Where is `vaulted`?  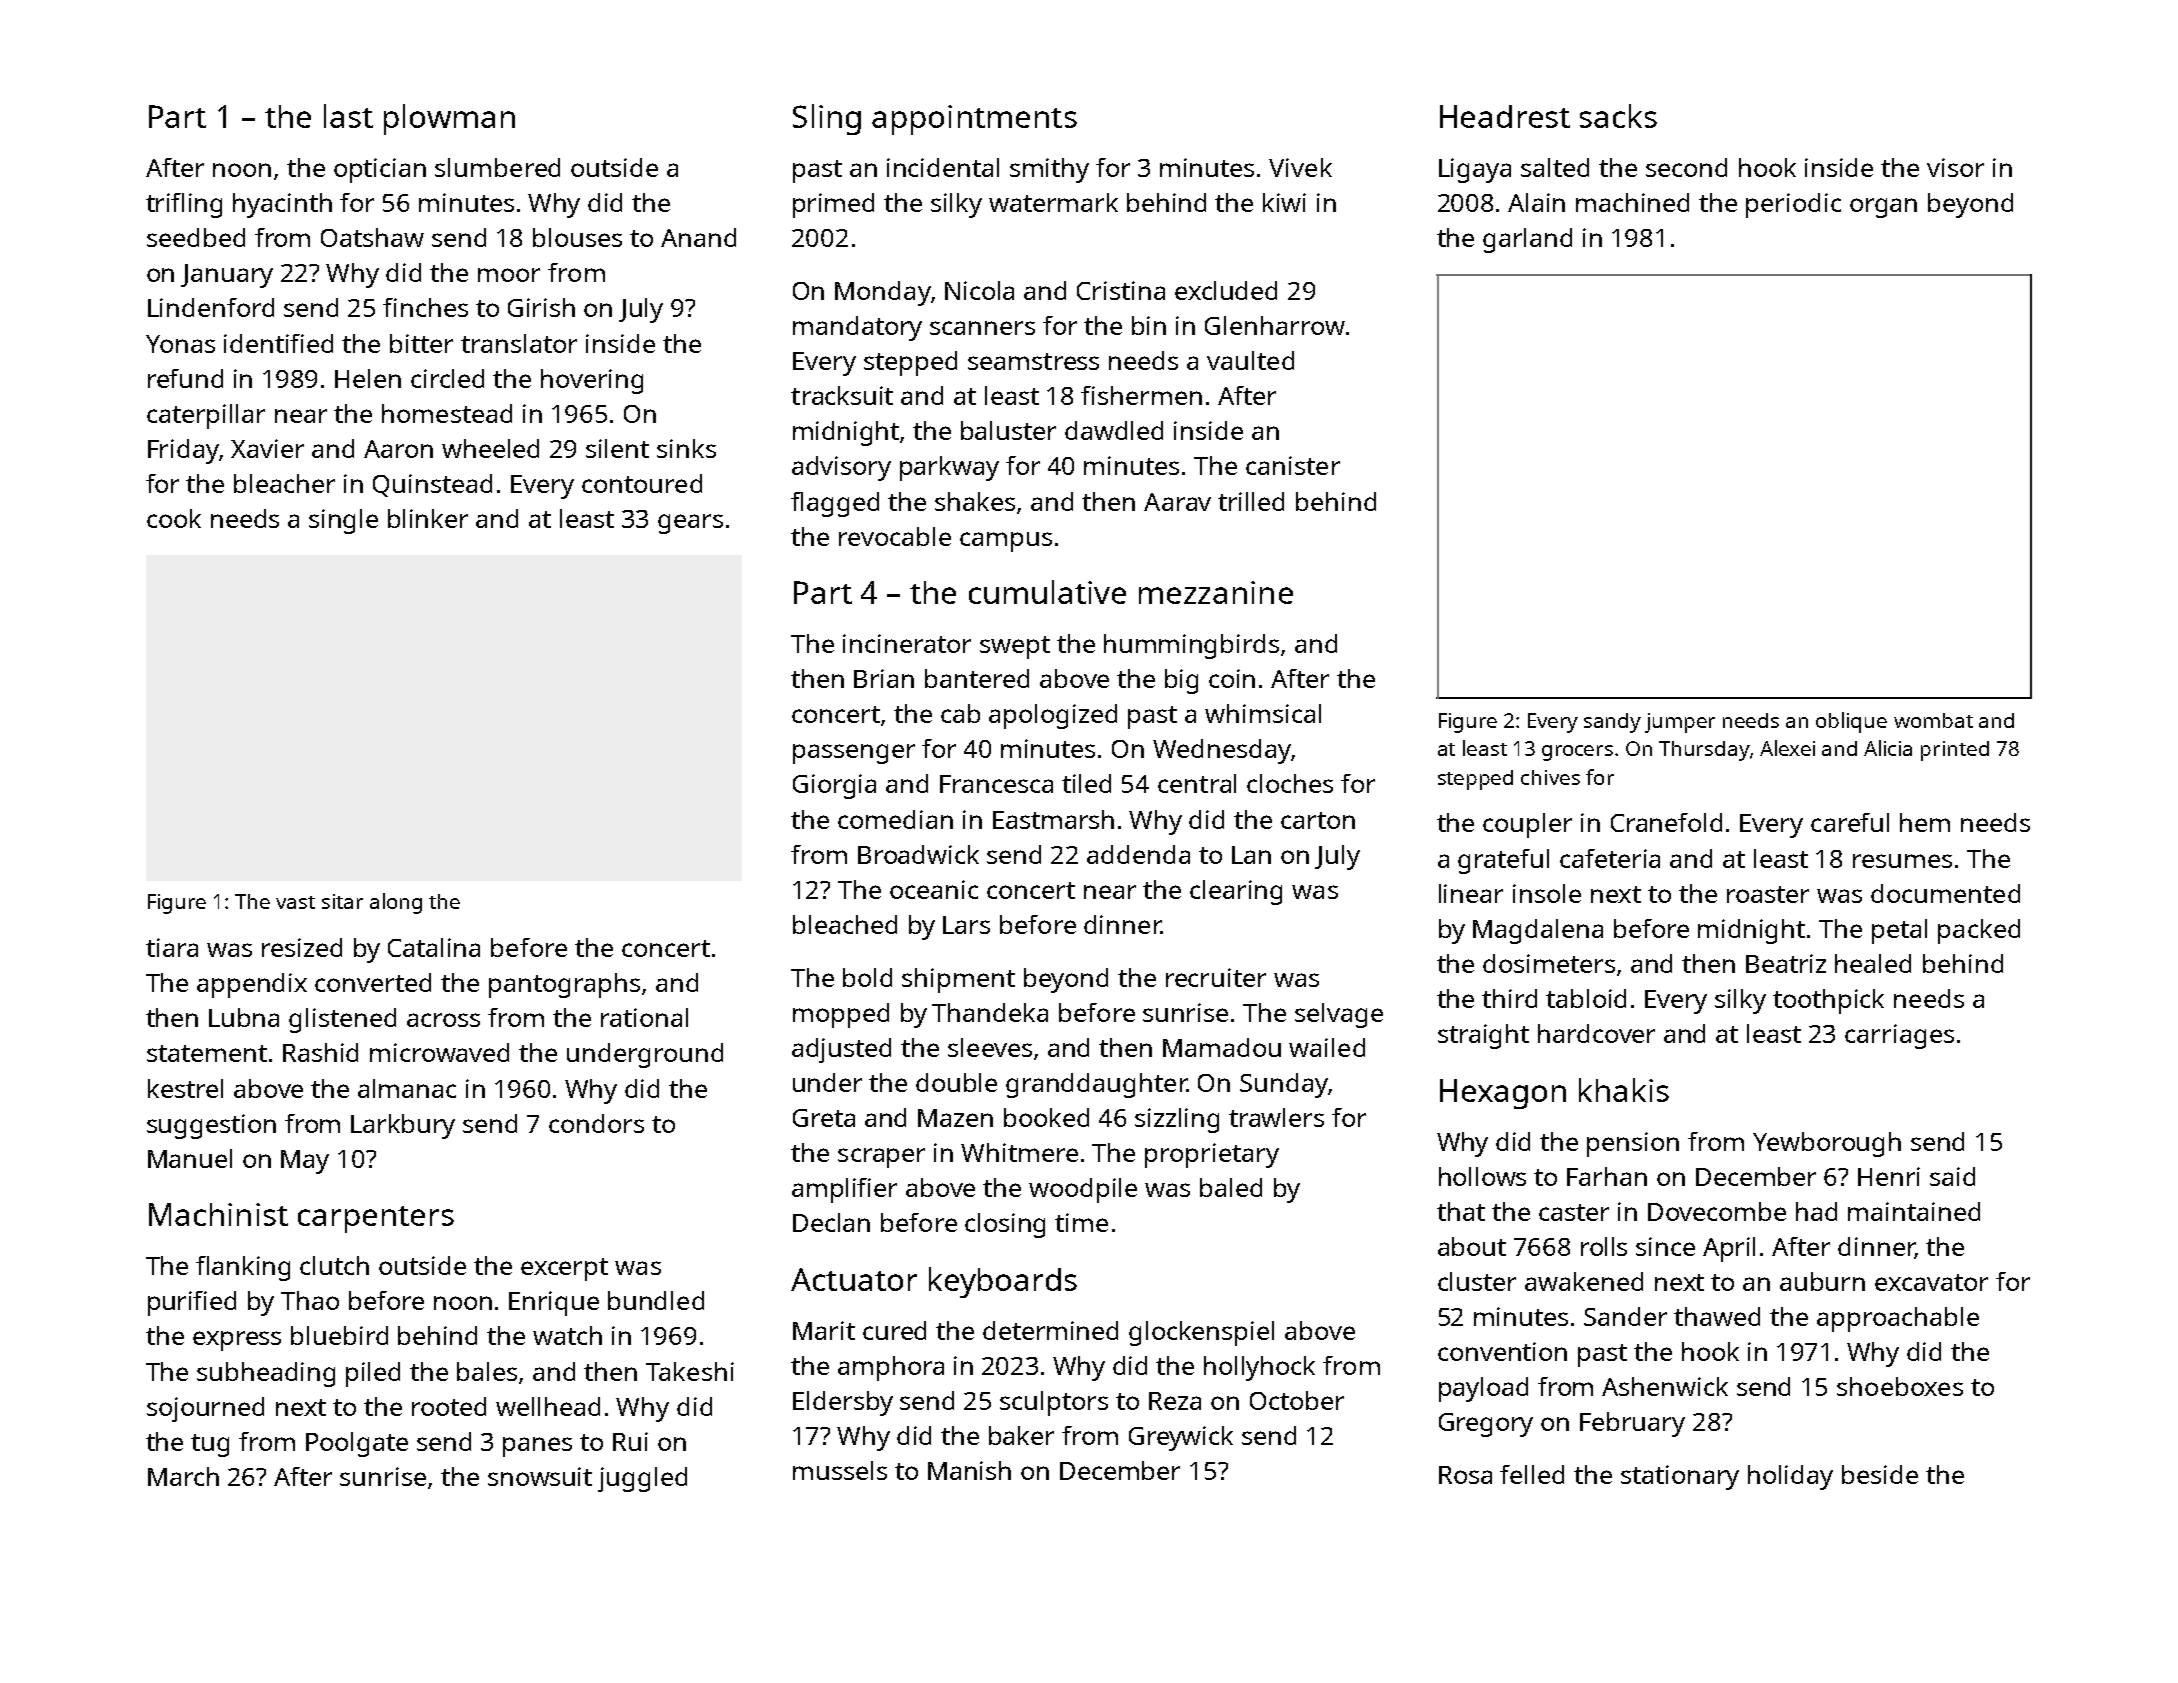
vaulted is located at coordinates (1250, 360).
